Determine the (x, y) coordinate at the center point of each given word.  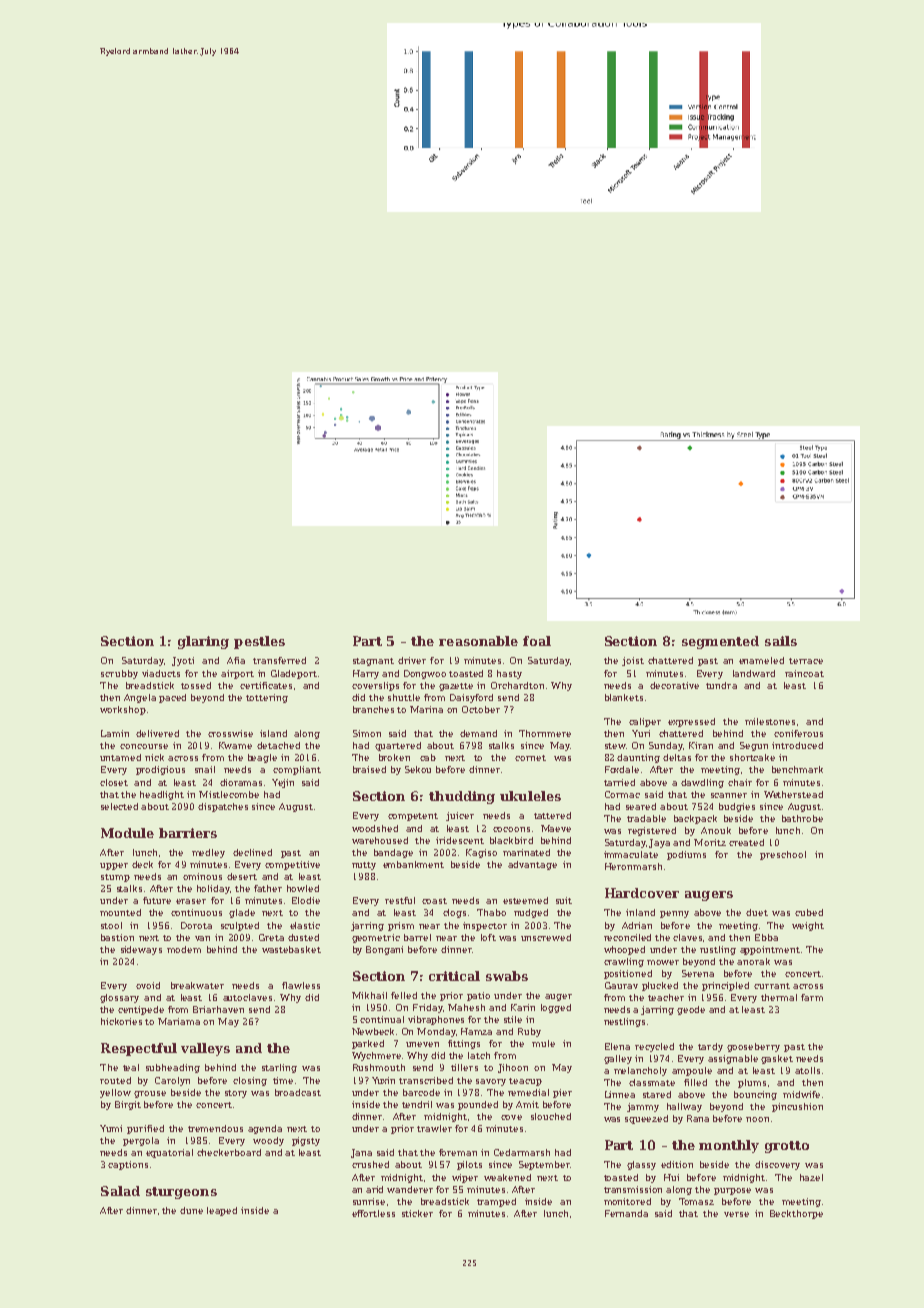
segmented (720, 642)
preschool (783, 855)
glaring (203, 642)
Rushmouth (379, 1067)
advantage (532, 865)
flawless (301, 985)
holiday (213, 889)
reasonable (478, 641)
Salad (120, 1191)
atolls (807, 1070)
